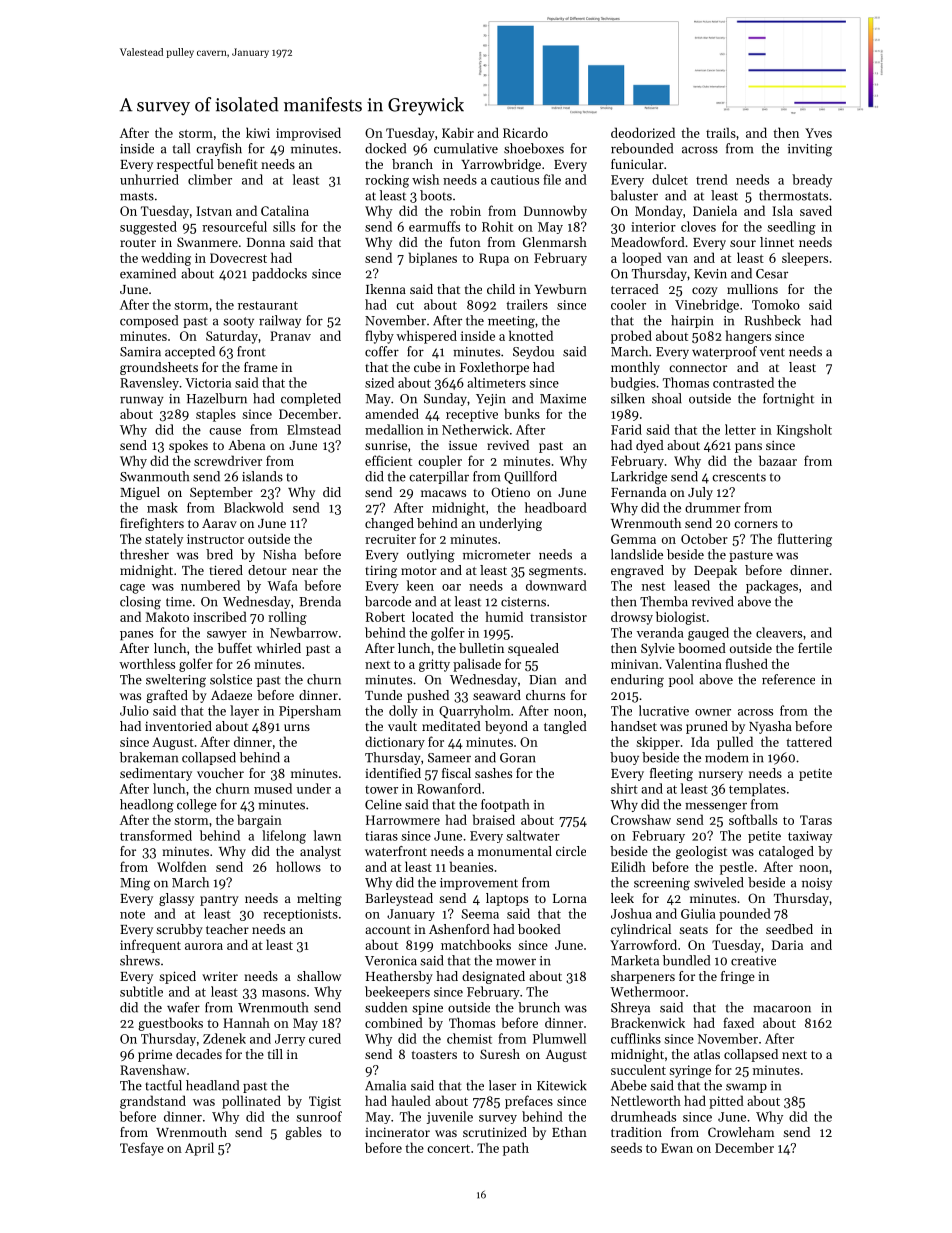 The image size is (952, 1233). I want to click on deodorized, so click(643, 132).
